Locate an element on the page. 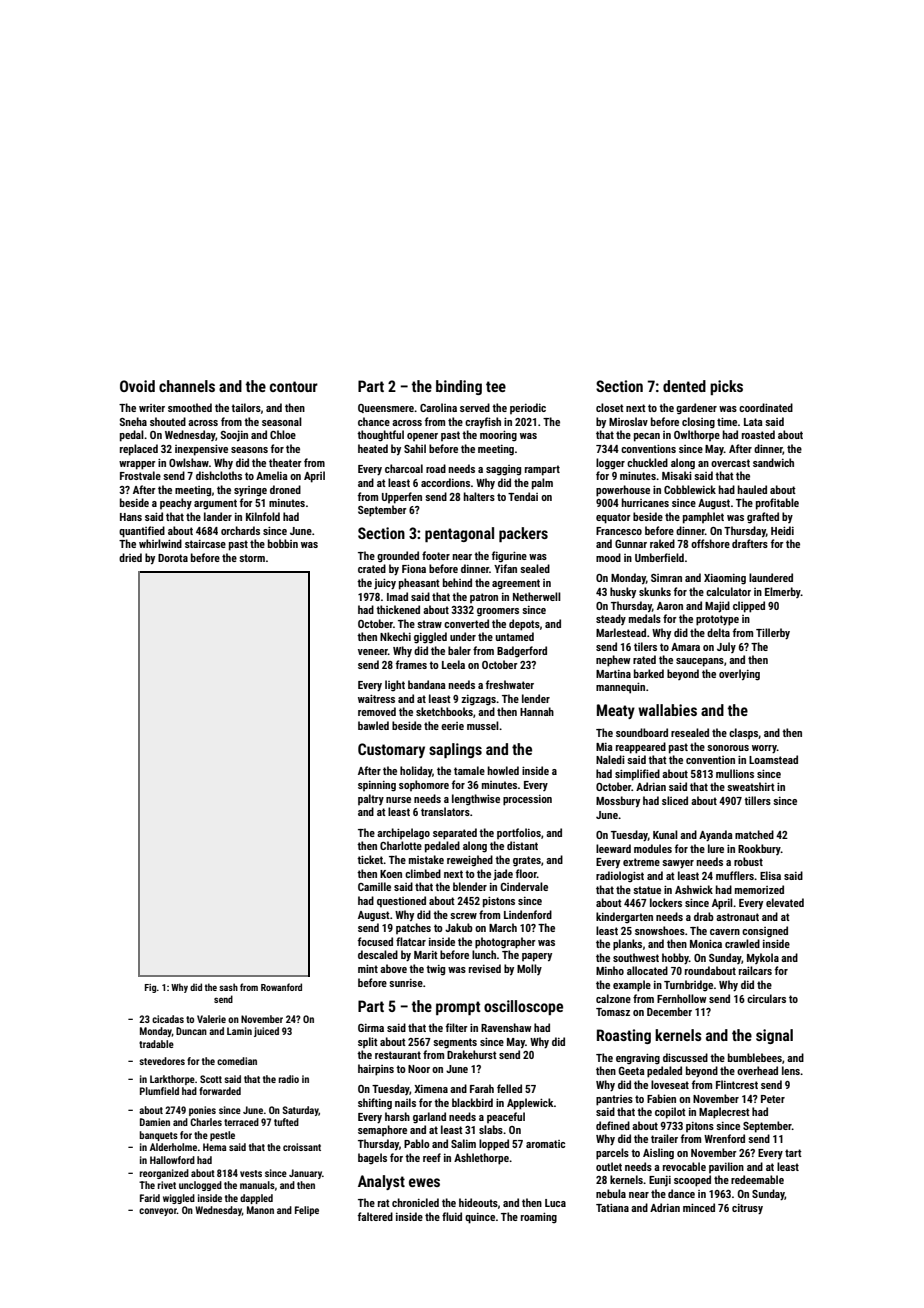 Image resolution: width=924 pixels, height=1308 pixels. engraving is located at coordinates (638, 1059).
